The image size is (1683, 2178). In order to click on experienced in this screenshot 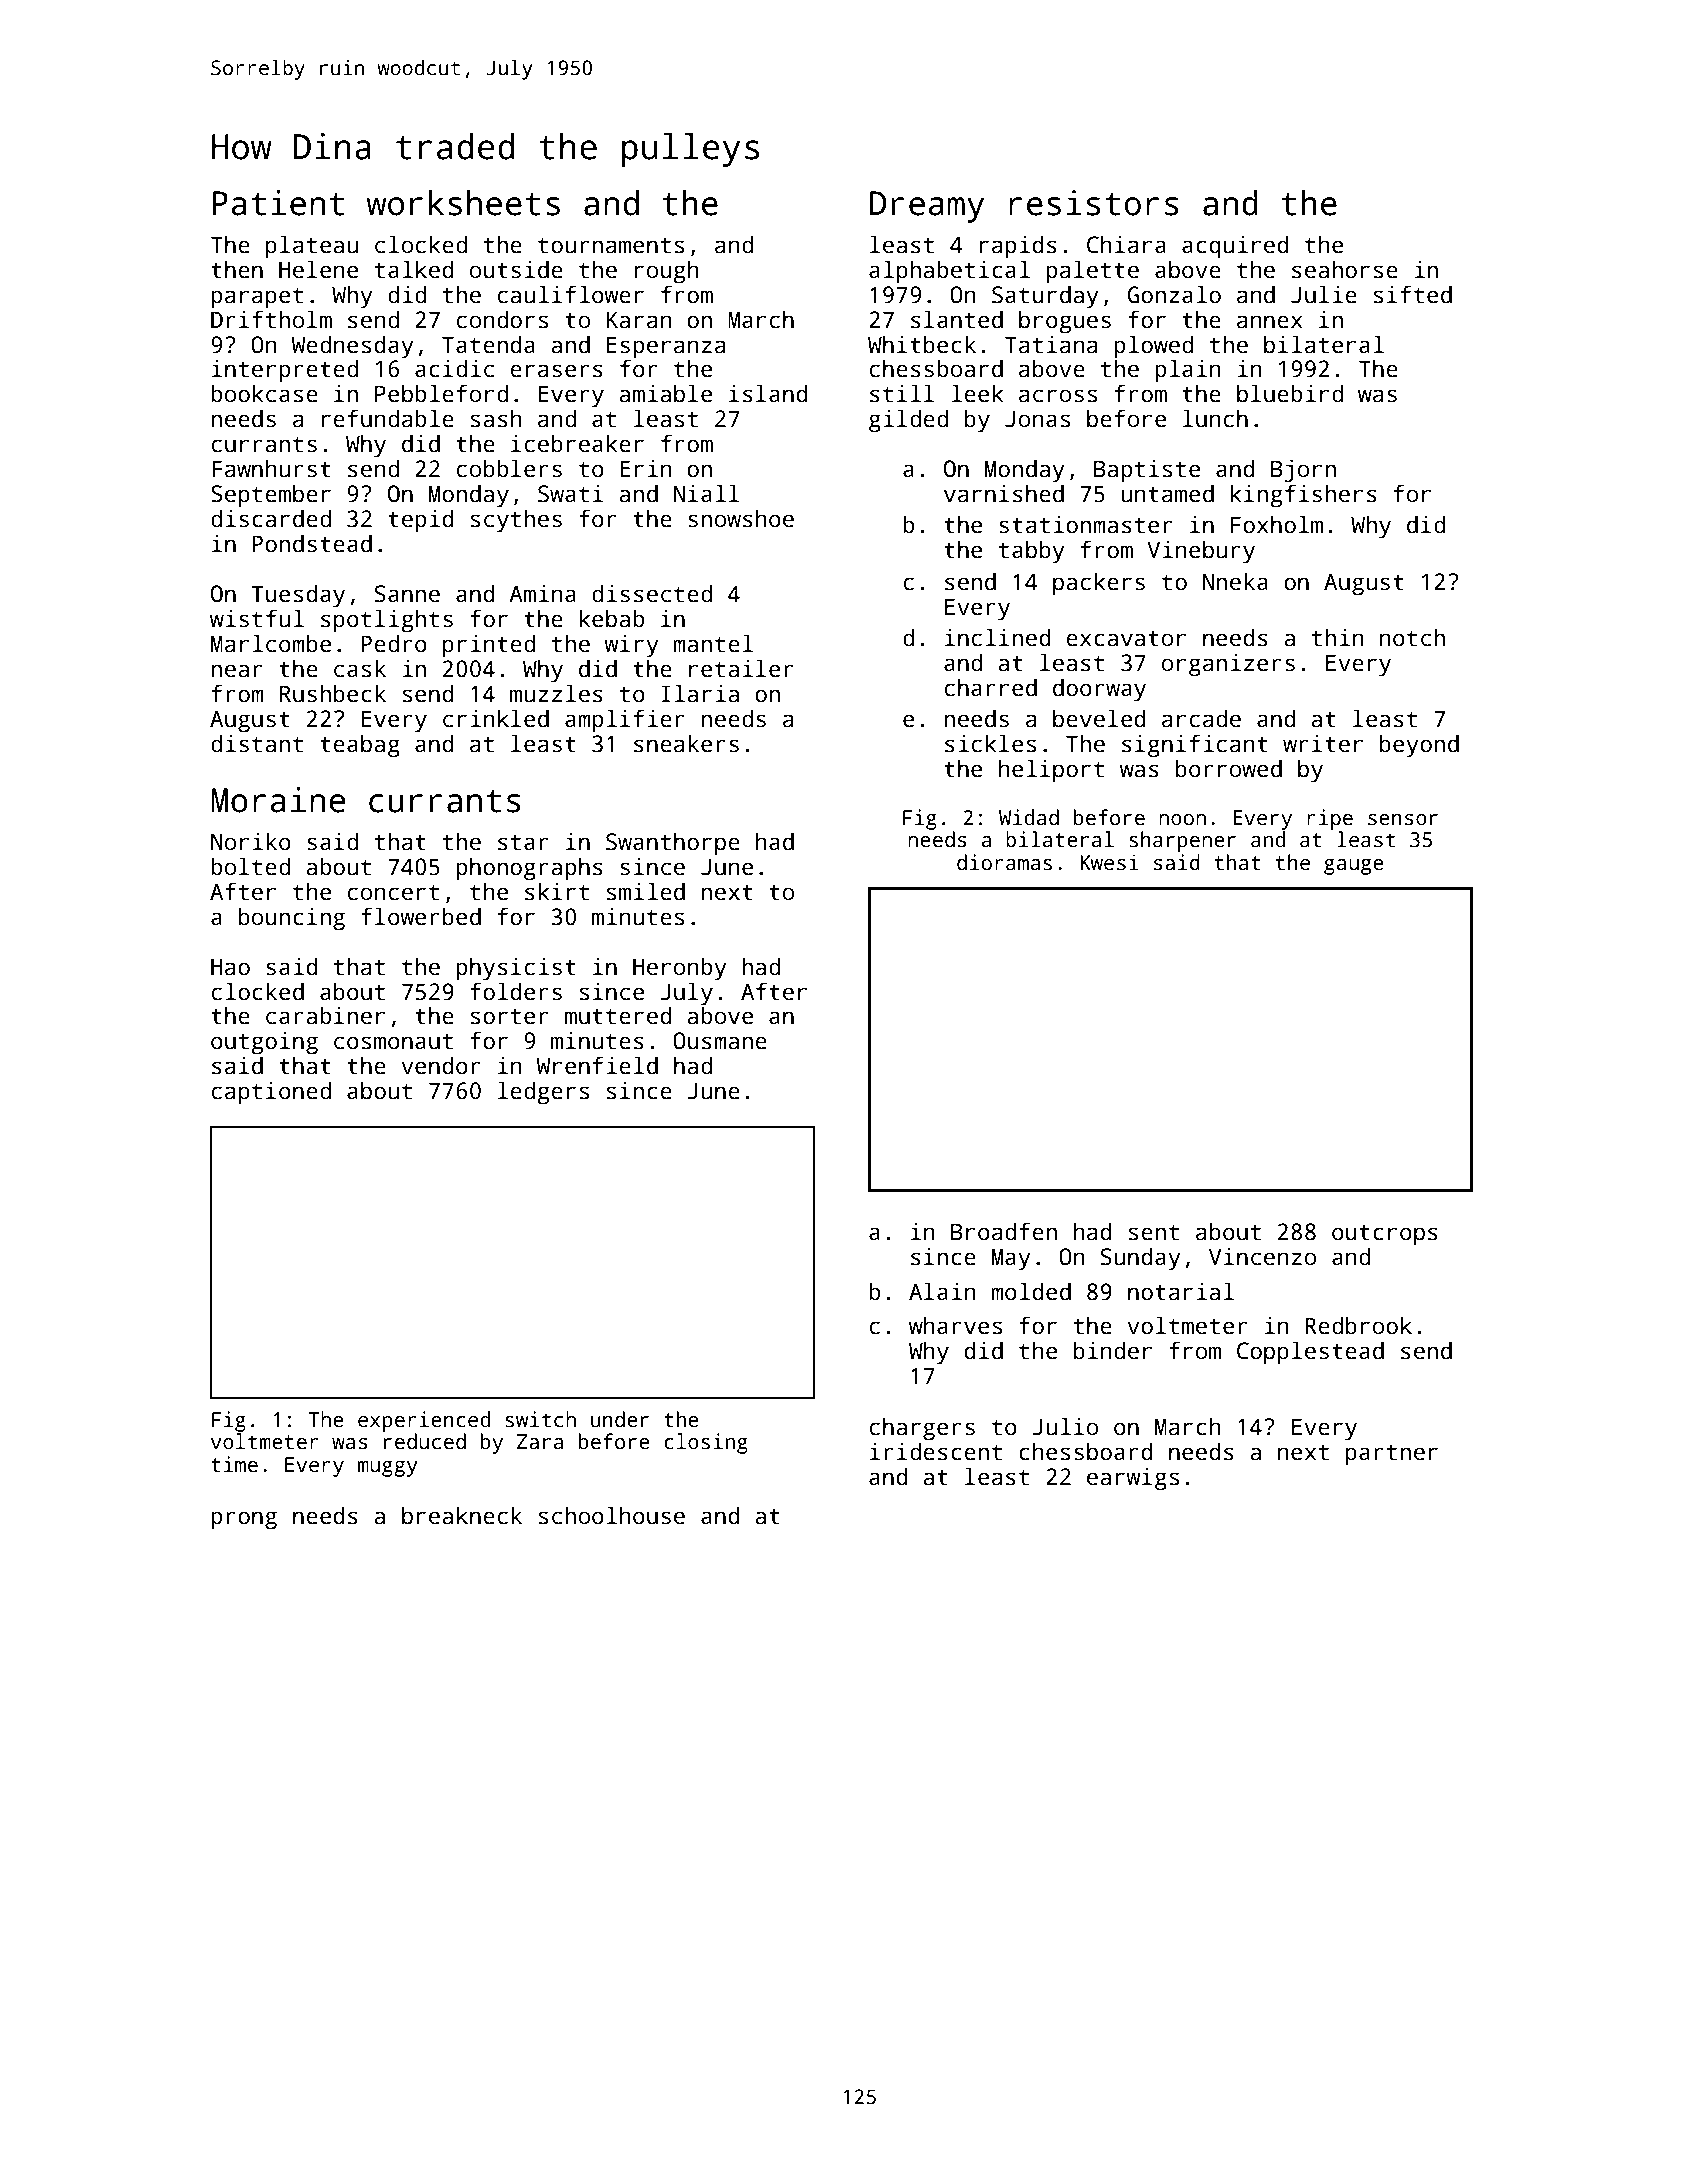, I will do `click(424, 1421)`.
